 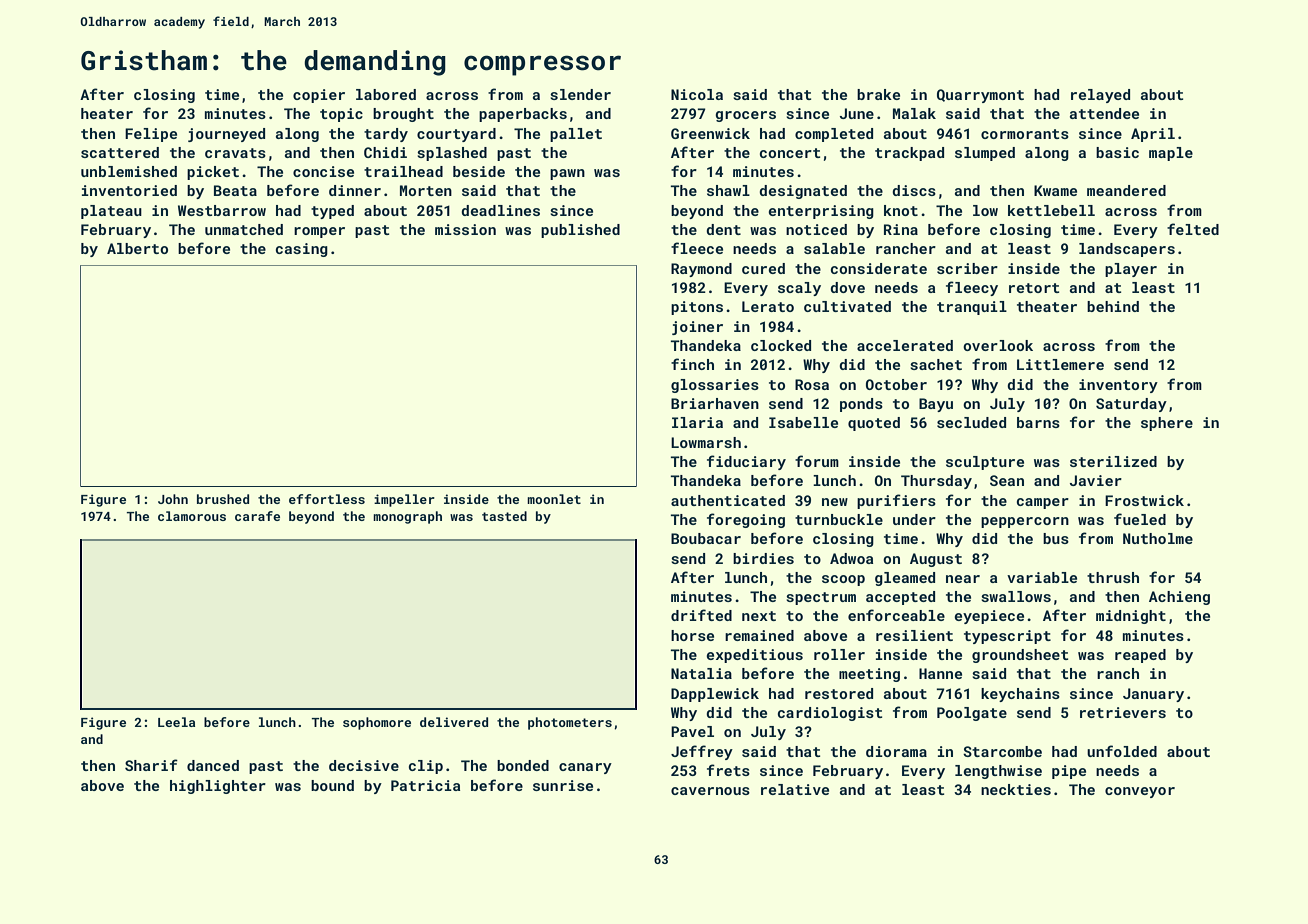 What do you see at coordinates (1025, 522) in the image?
I see `peppercorn` at bounding box center [1025, 522].
